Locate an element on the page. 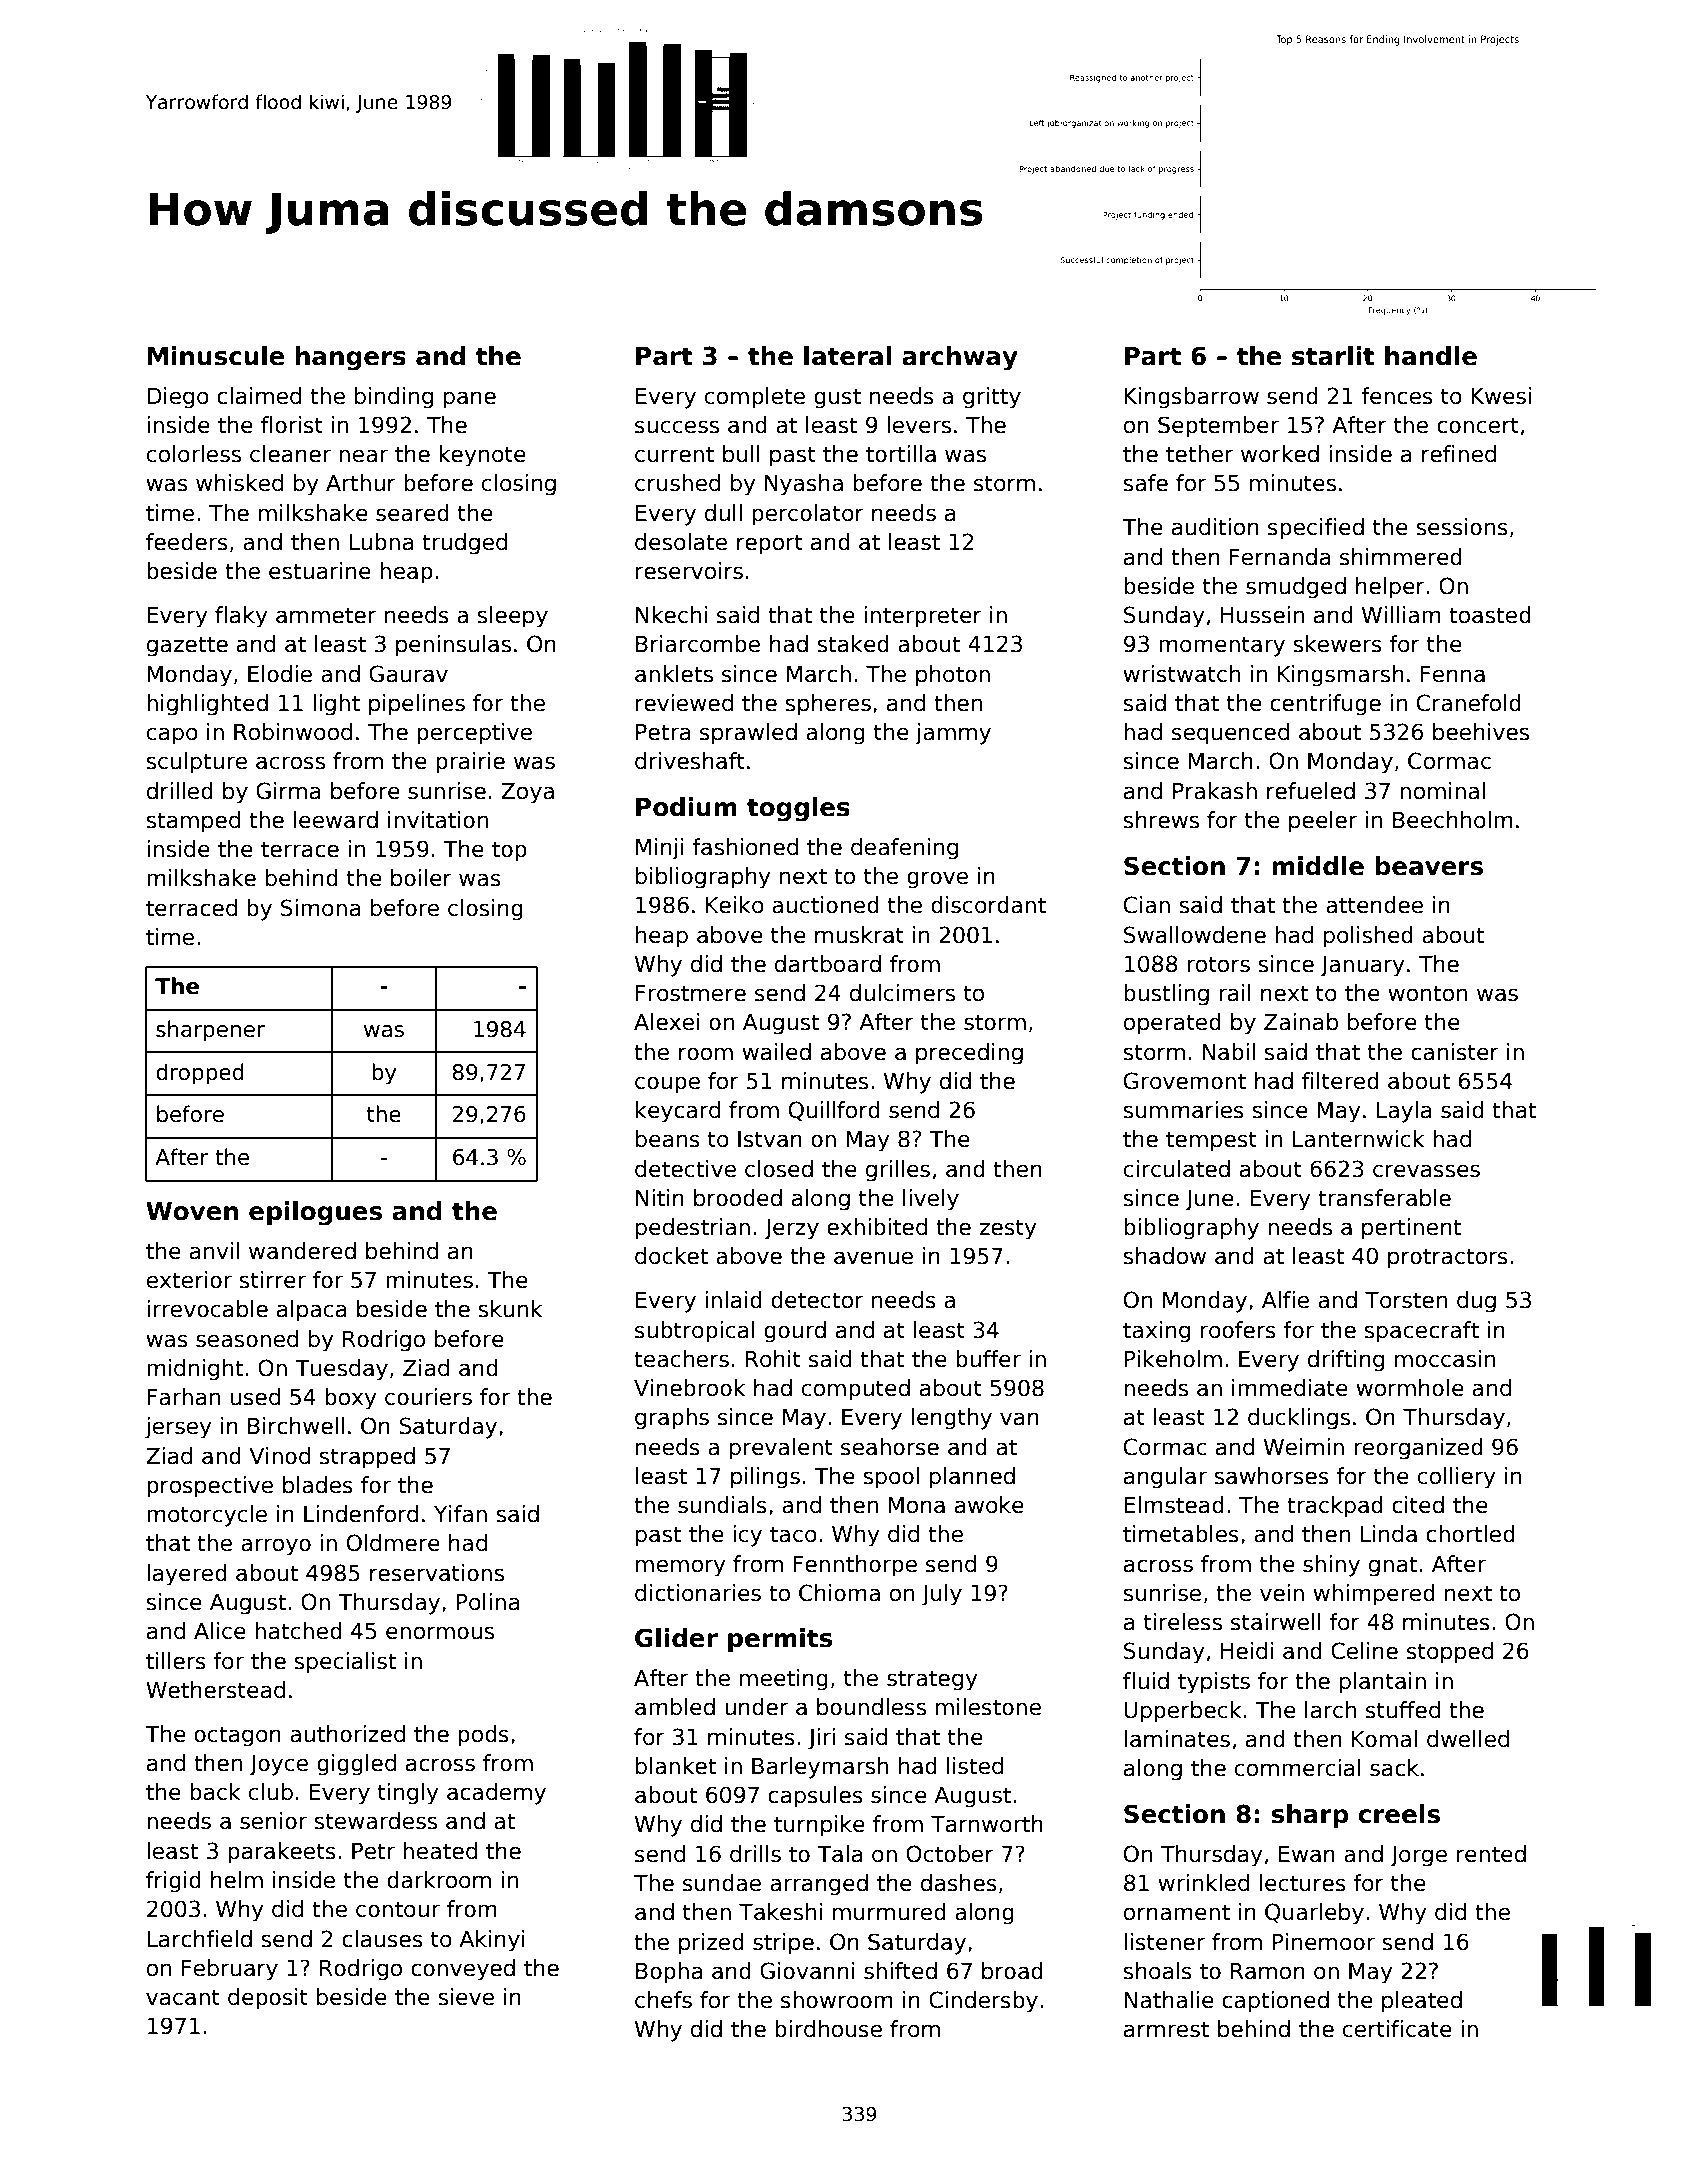  lateral is located at coordinates (847, 356).
